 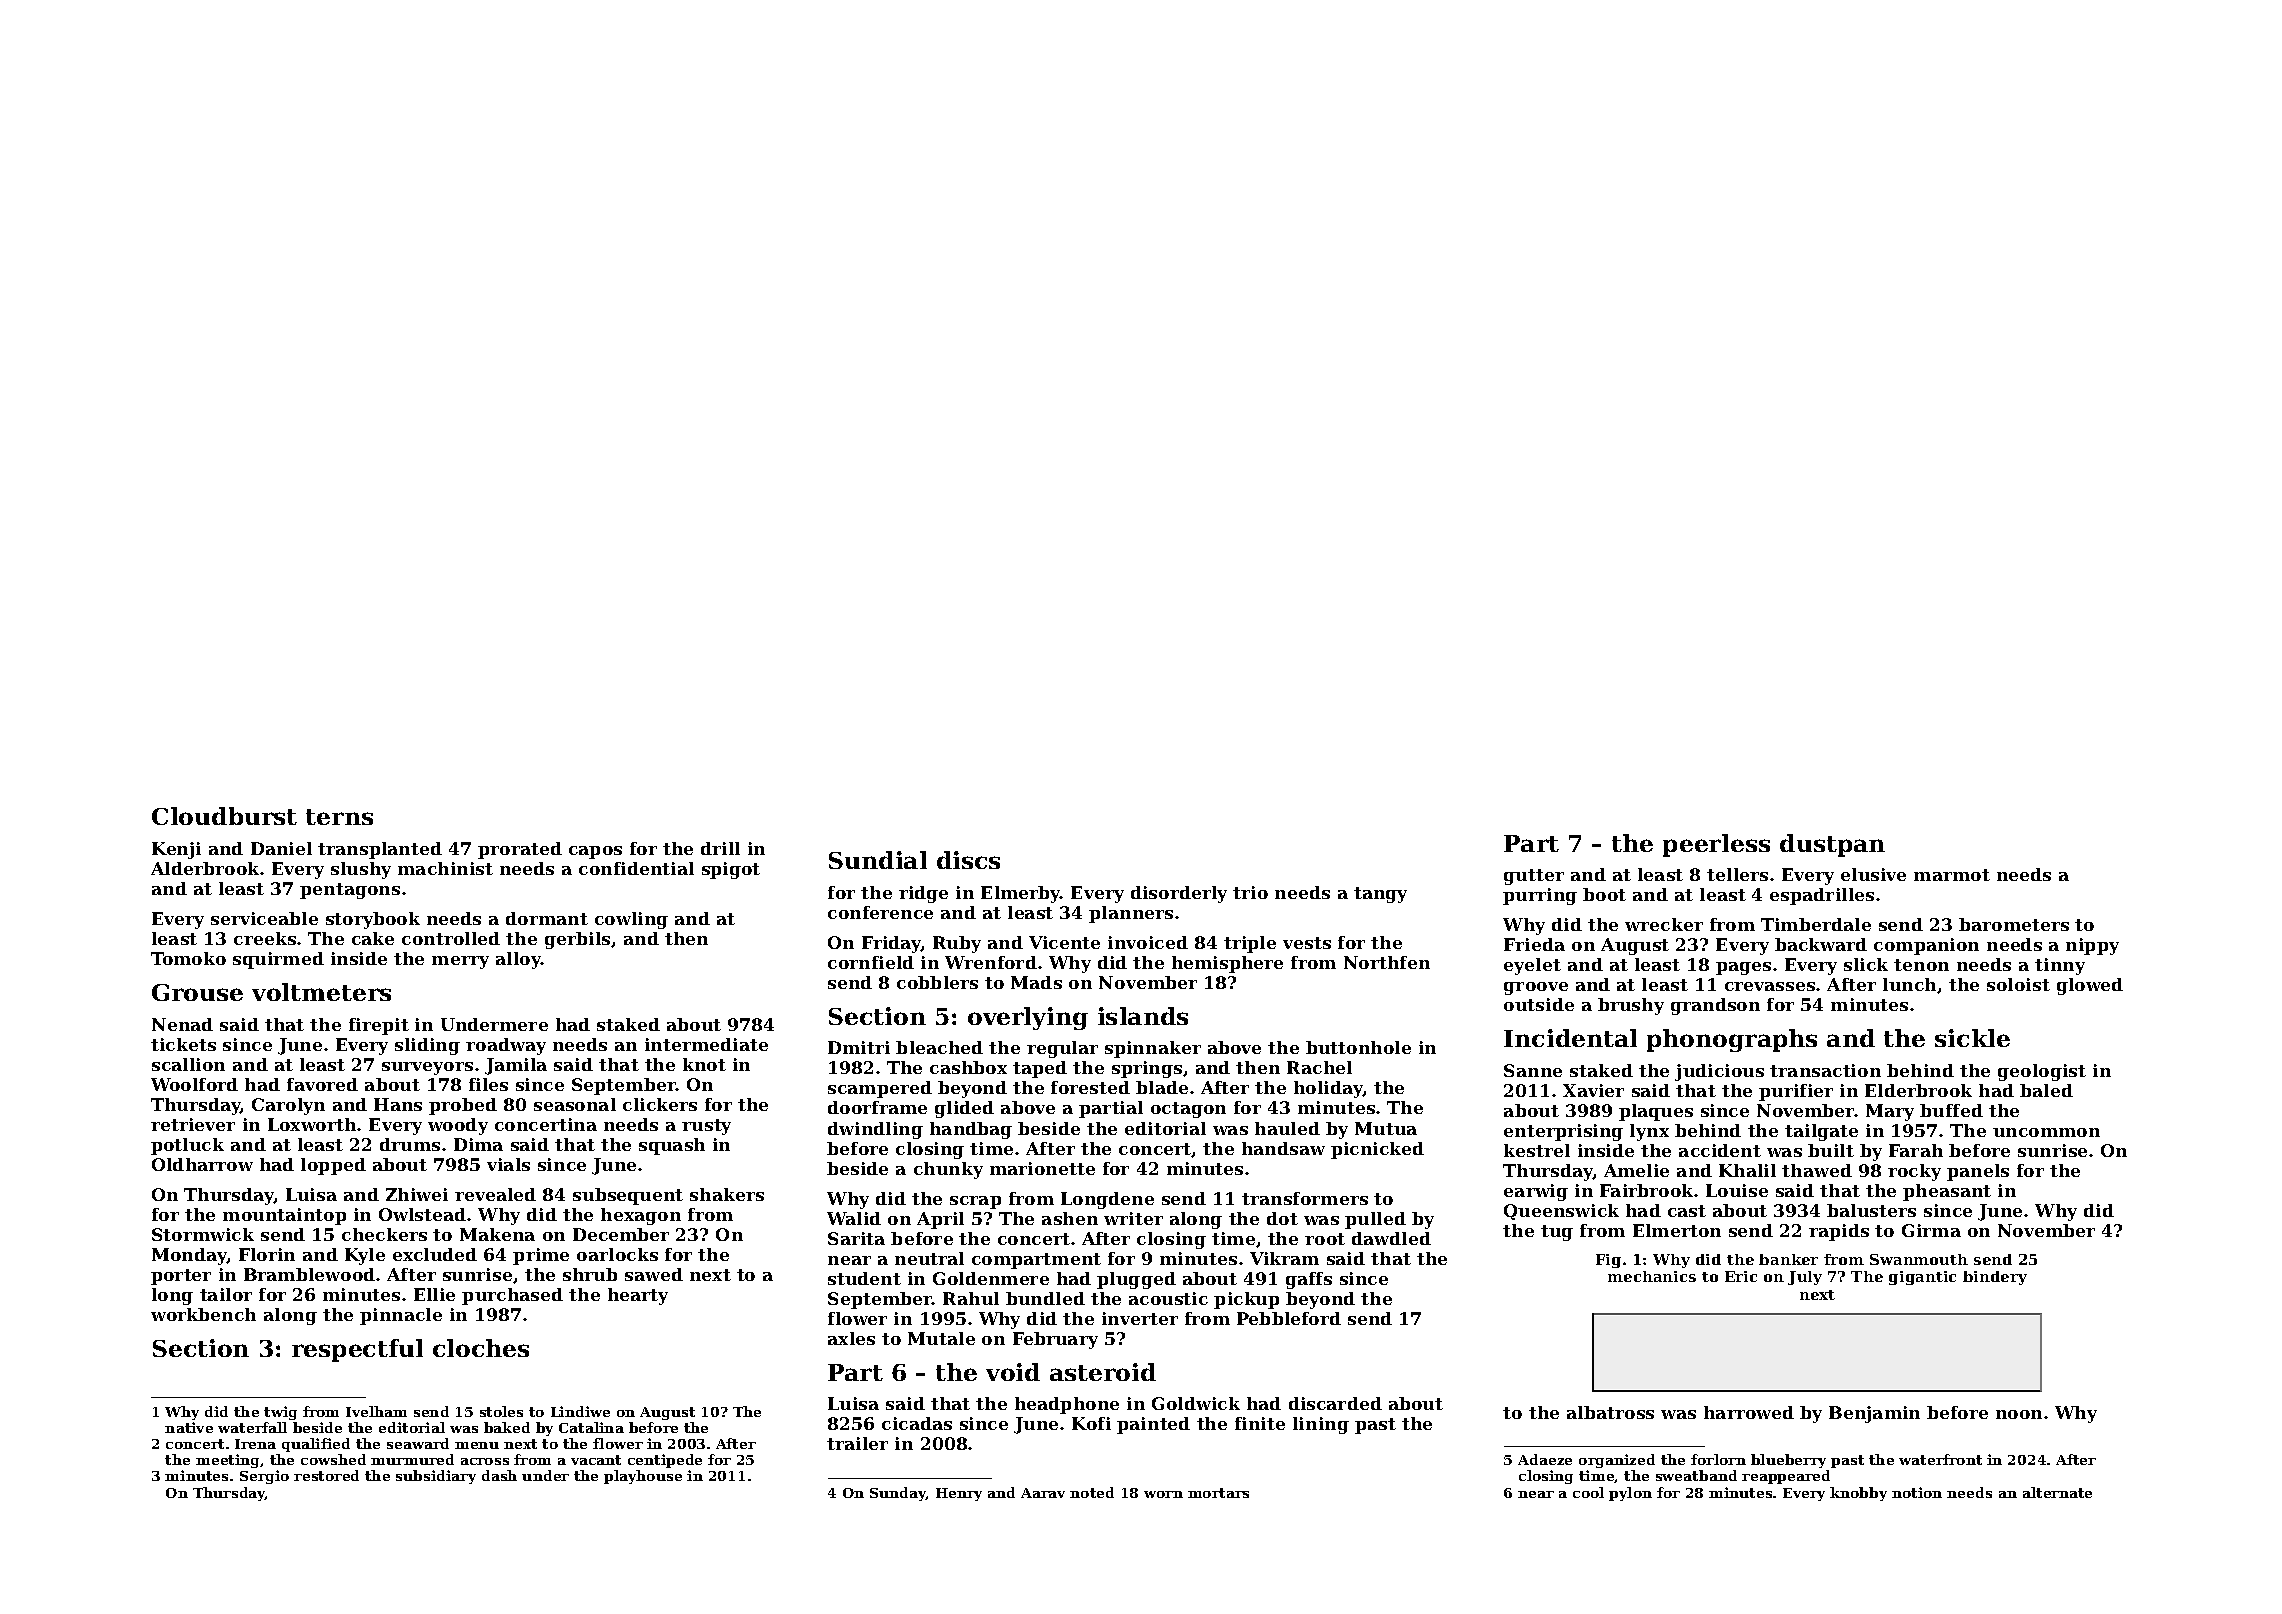 I want to click on dustpan, so click(x=1832, y=845).
